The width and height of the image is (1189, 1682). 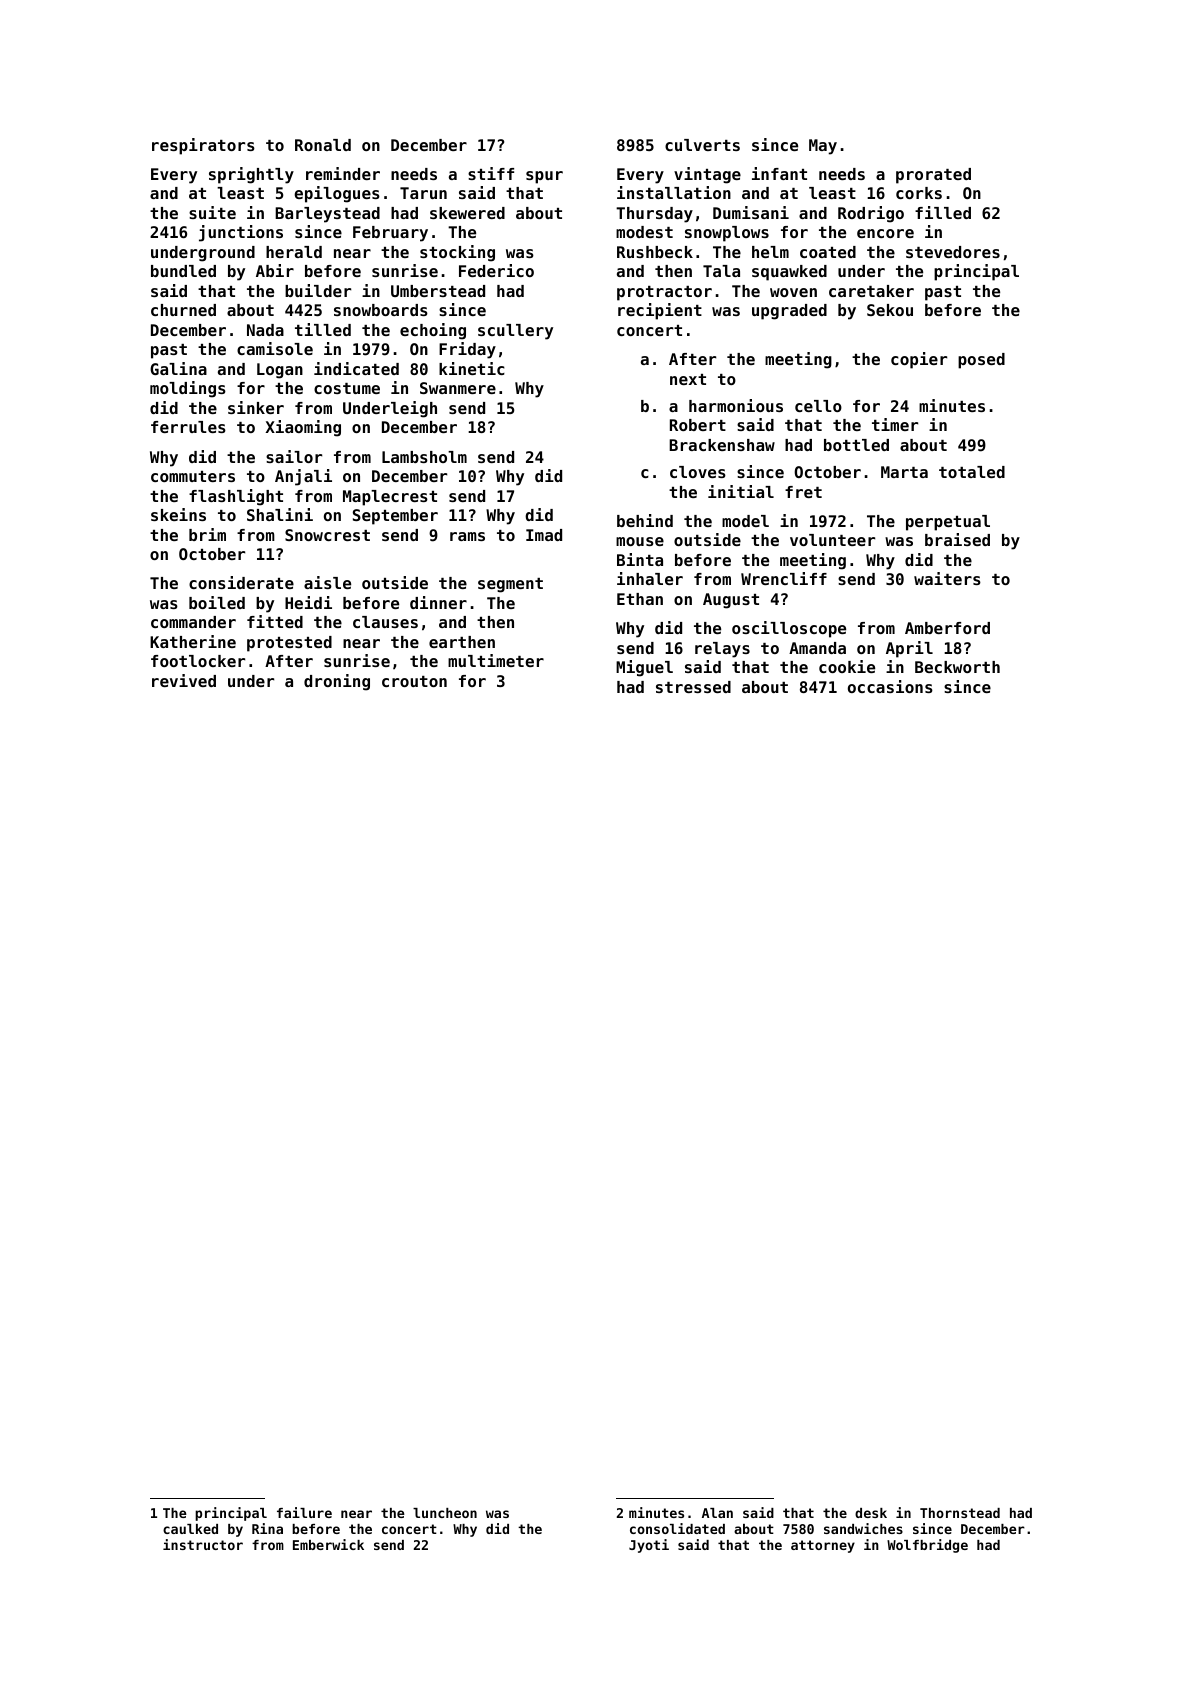 I want to click on droning, so click(x=337, y=682).
